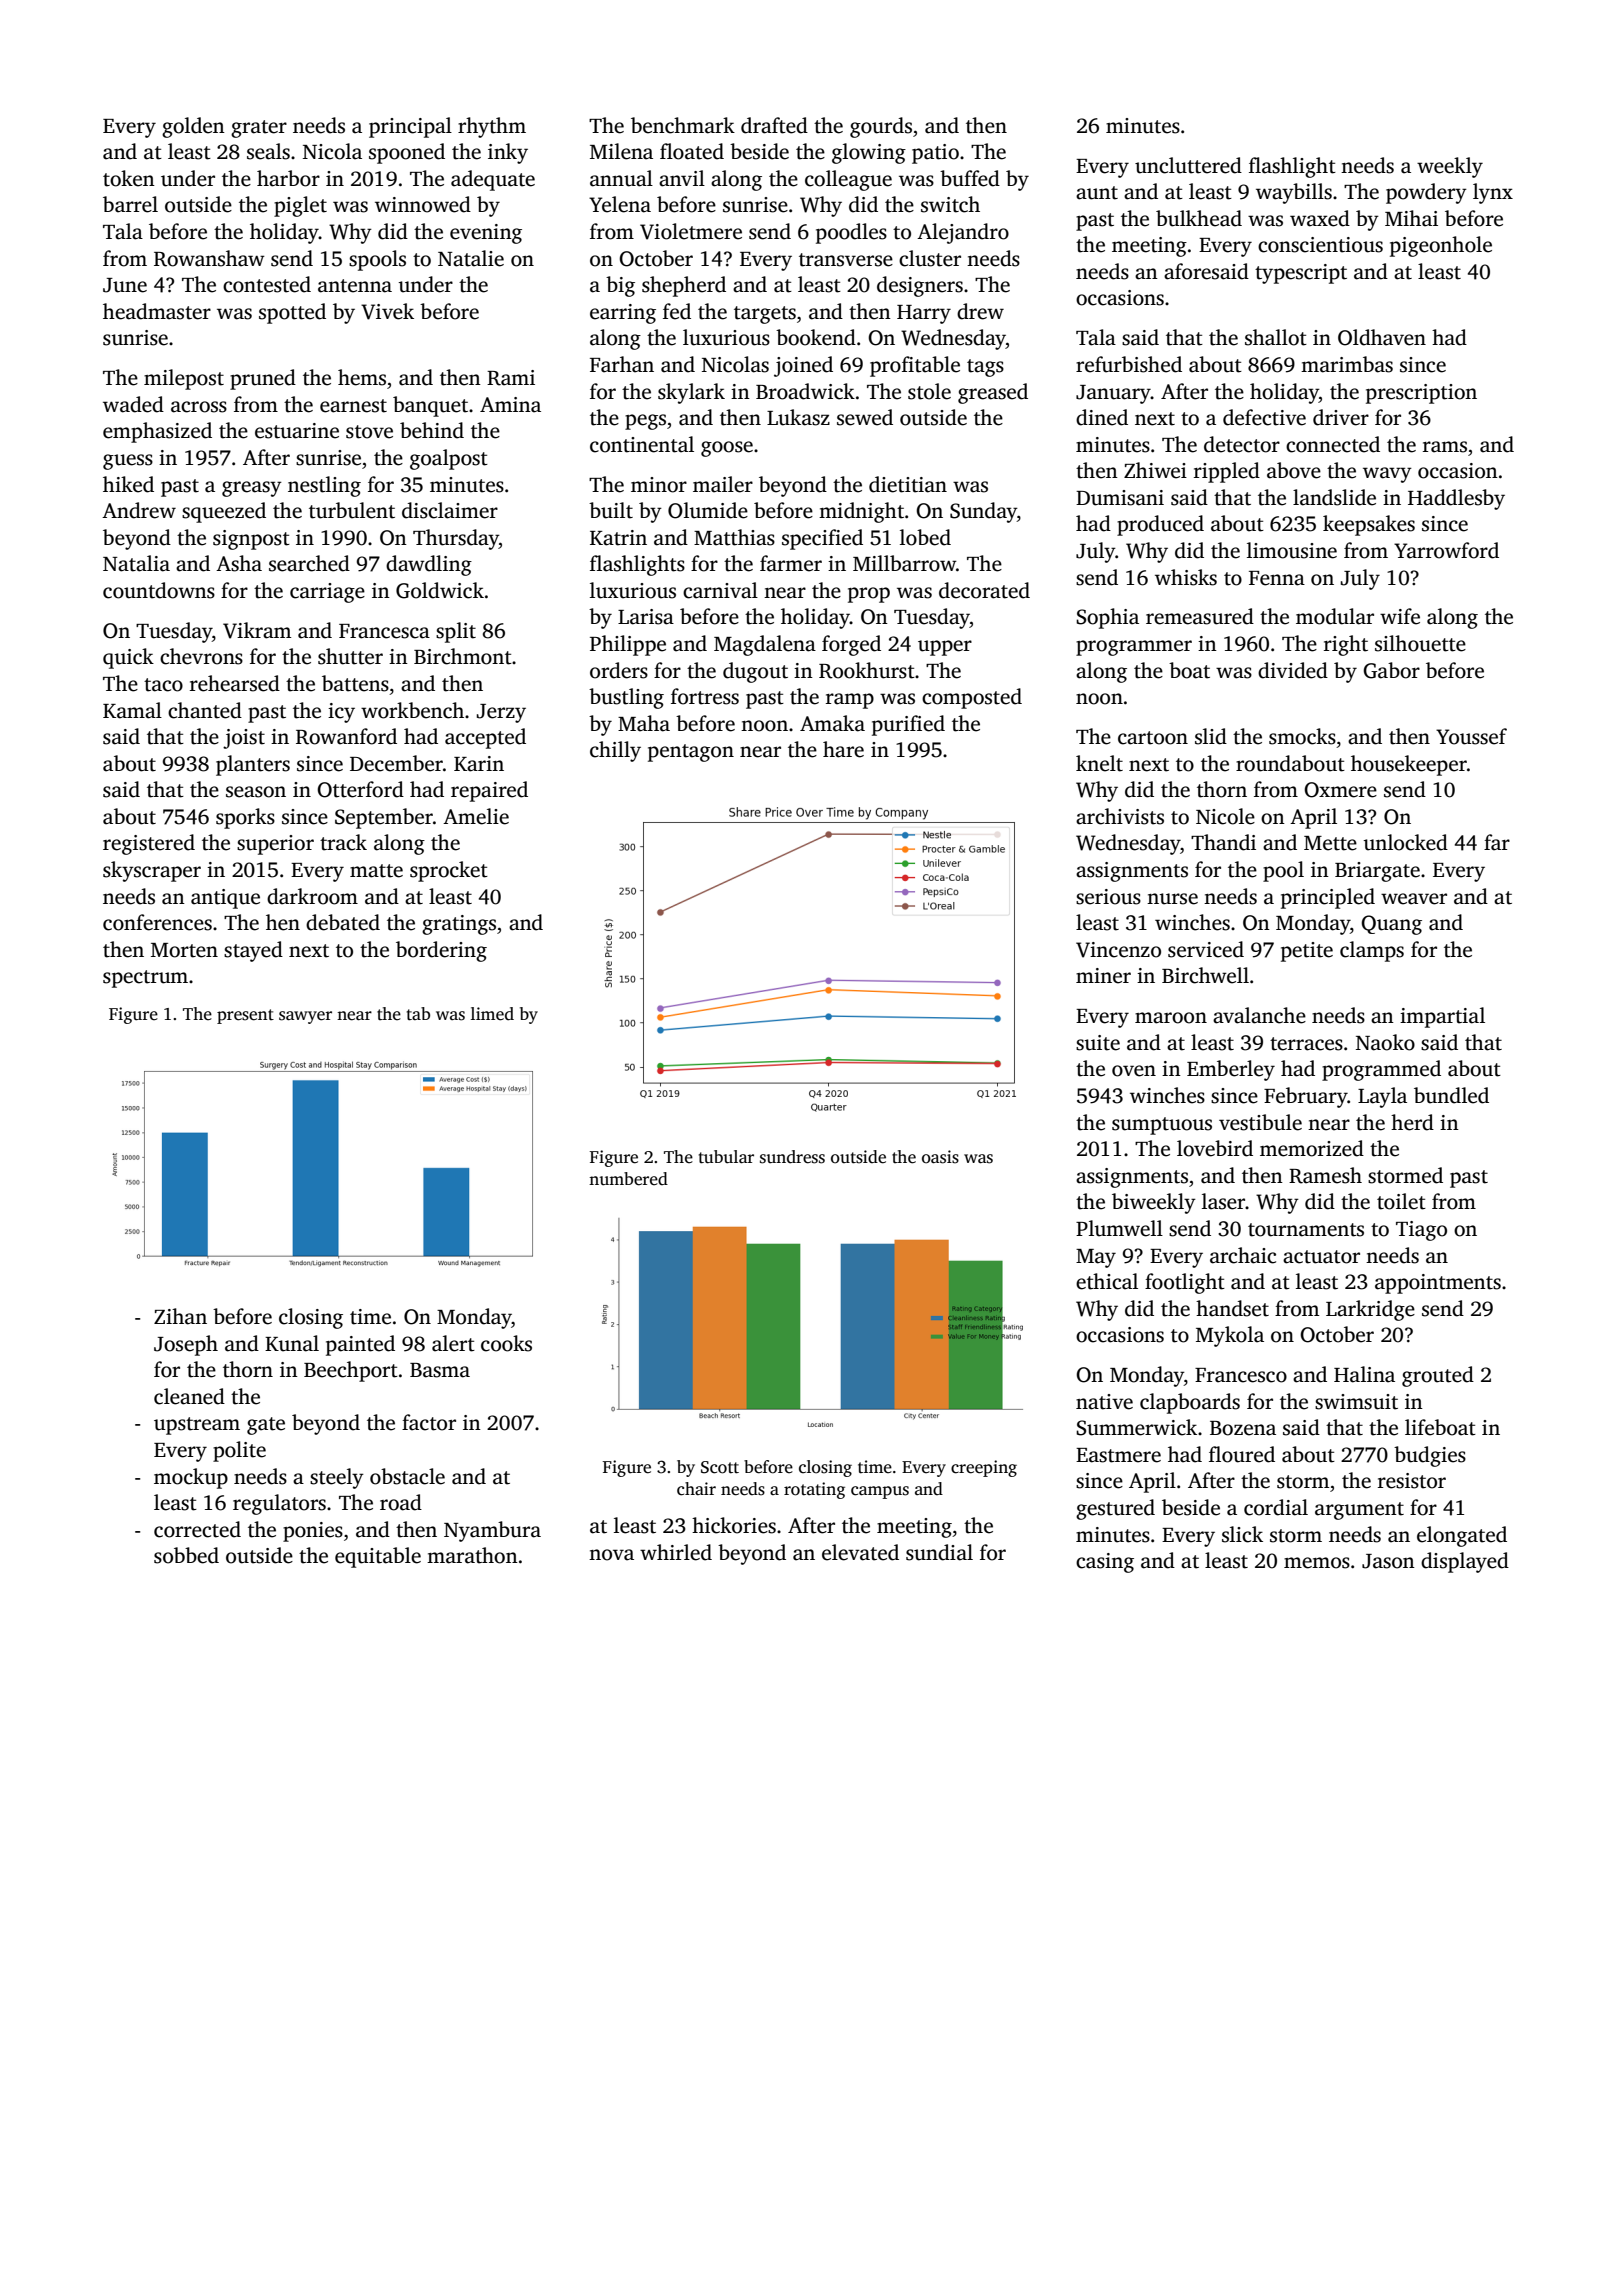 This screenshot has height=2292, width=1620. I want to click on dawdling, so click(429, 565).
